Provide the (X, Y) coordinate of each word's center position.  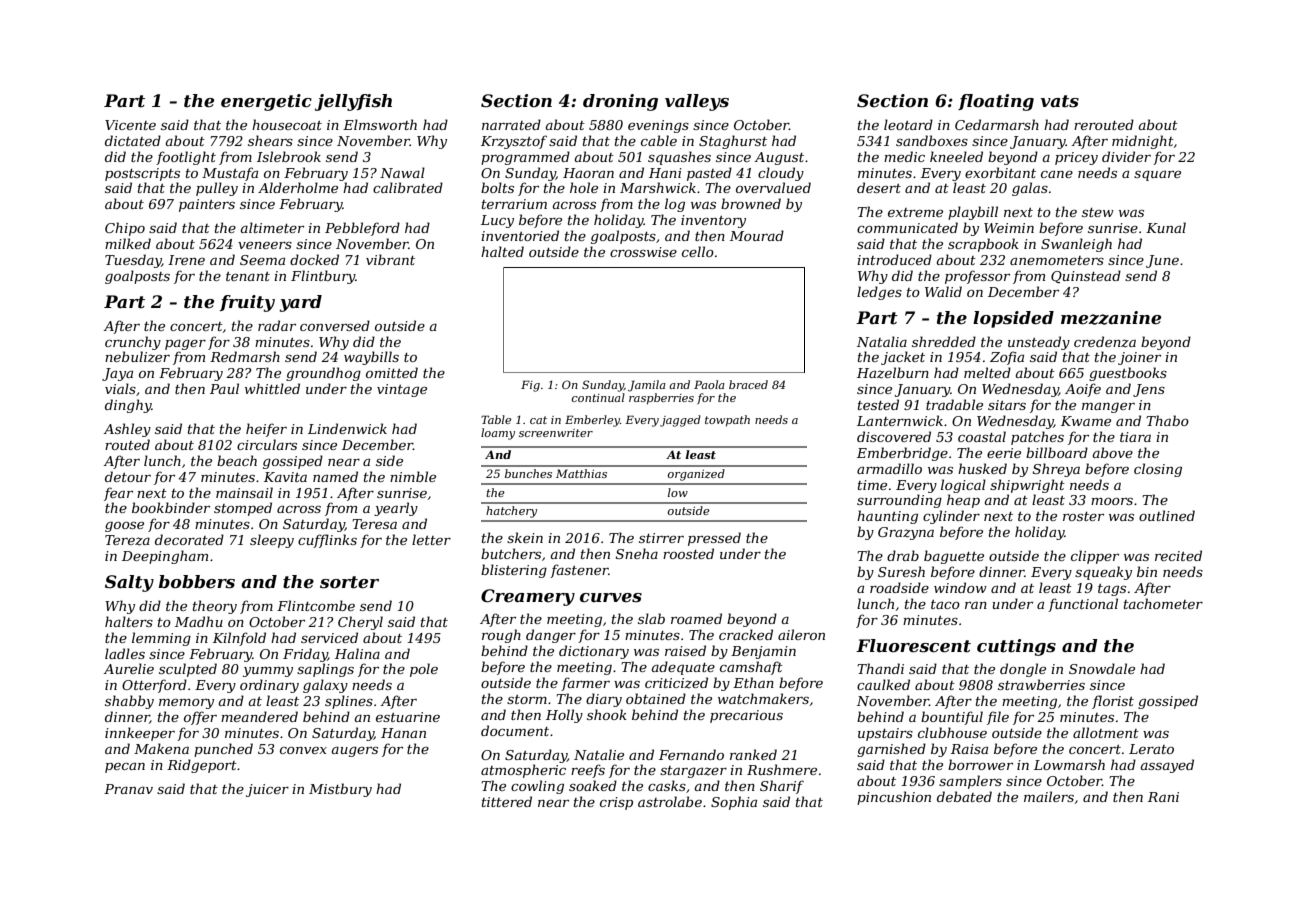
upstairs (885, 734)
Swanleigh (1076, 245)
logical (963, 486)
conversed (335, 325)
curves (611, 598)
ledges (879, 293)
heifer (266, 430)
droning (620, 102)
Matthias (581, 473)
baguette (954, 557)
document (515, 730)
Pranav (128, 789)
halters (129, 621)
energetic (266, 102)
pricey (1076, 158)
